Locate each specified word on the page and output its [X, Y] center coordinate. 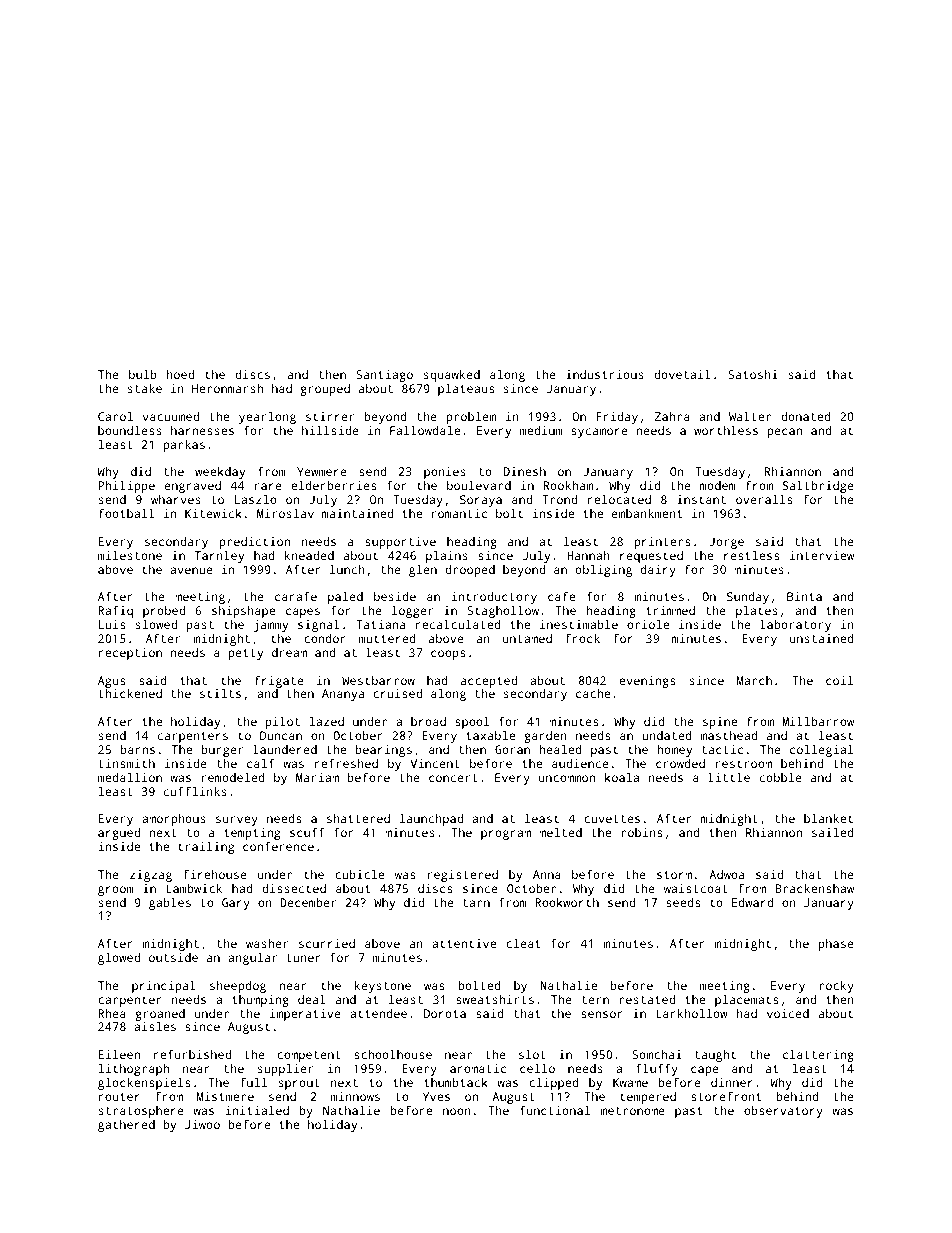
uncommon [567, 778]
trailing [206, 848]
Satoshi [753, 374]
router [119, 1097]
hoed [180, 374]
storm [674, 875]
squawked [452, 376]
